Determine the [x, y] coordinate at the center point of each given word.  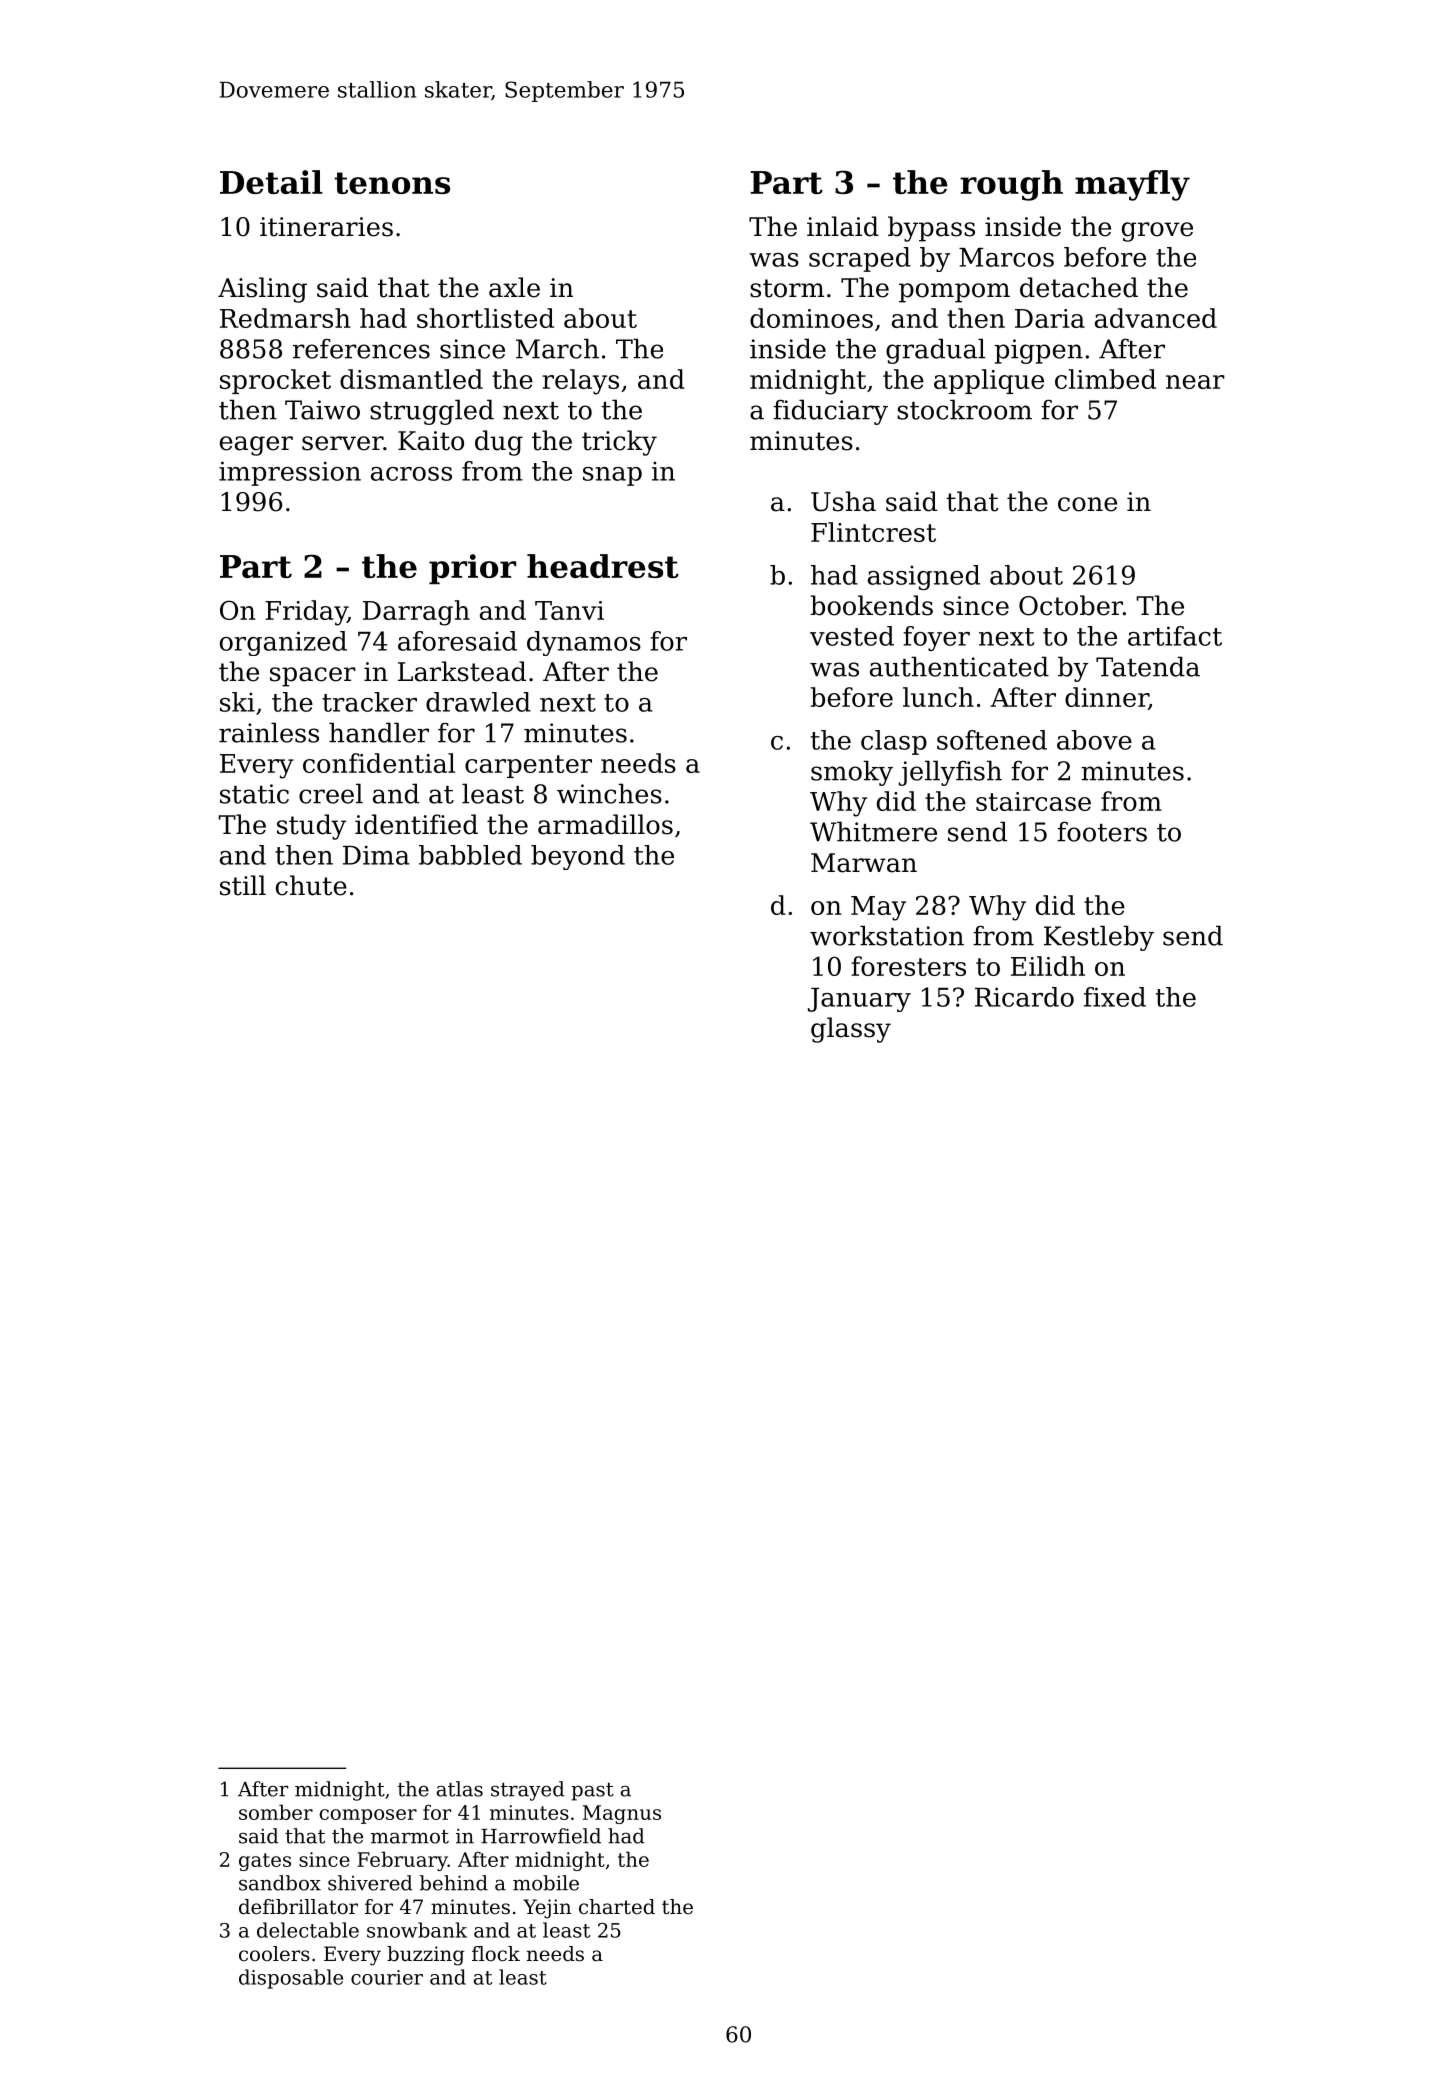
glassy [851, 1030]
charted [617, 1907]
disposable [291, 1979]
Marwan [864, 863]
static [254, 794]
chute [311, 885]
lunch [938, 697]
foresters [908, 966]
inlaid [843, 226]
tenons [392, 183]
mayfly [1132, 185]
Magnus [622, 1814]
